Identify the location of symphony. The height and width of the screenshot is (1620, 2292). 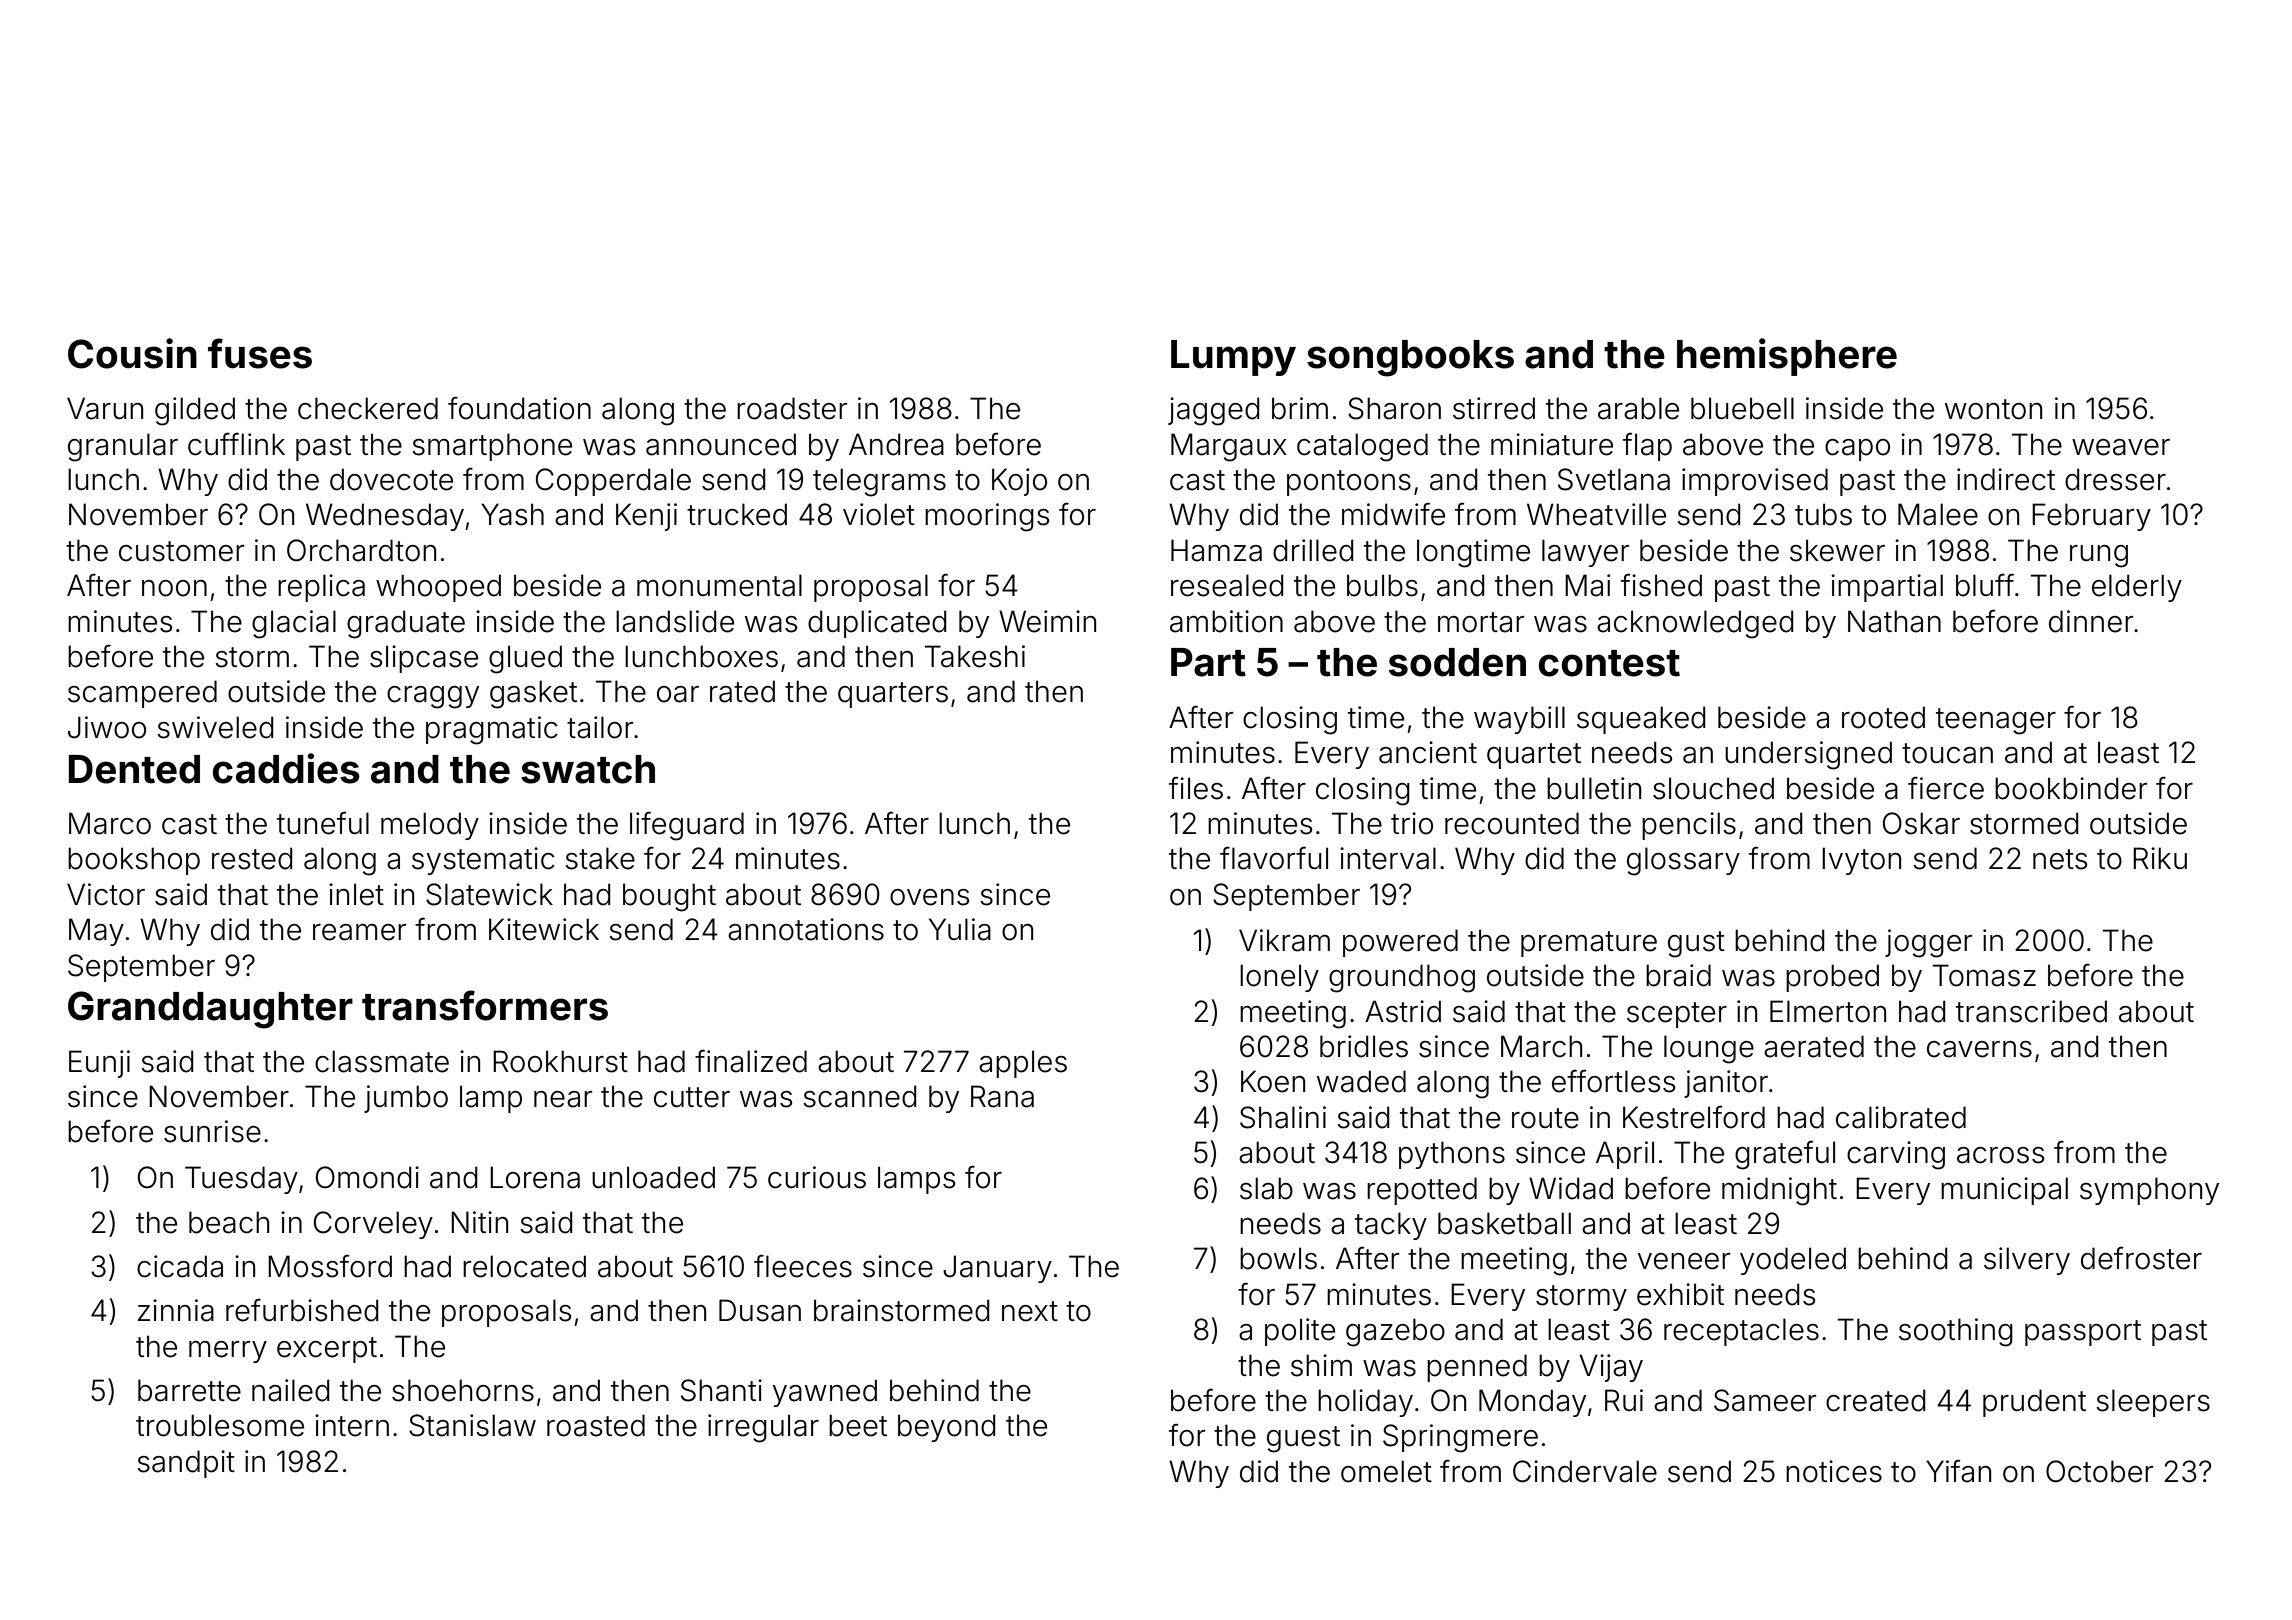
(2149, 1191).
